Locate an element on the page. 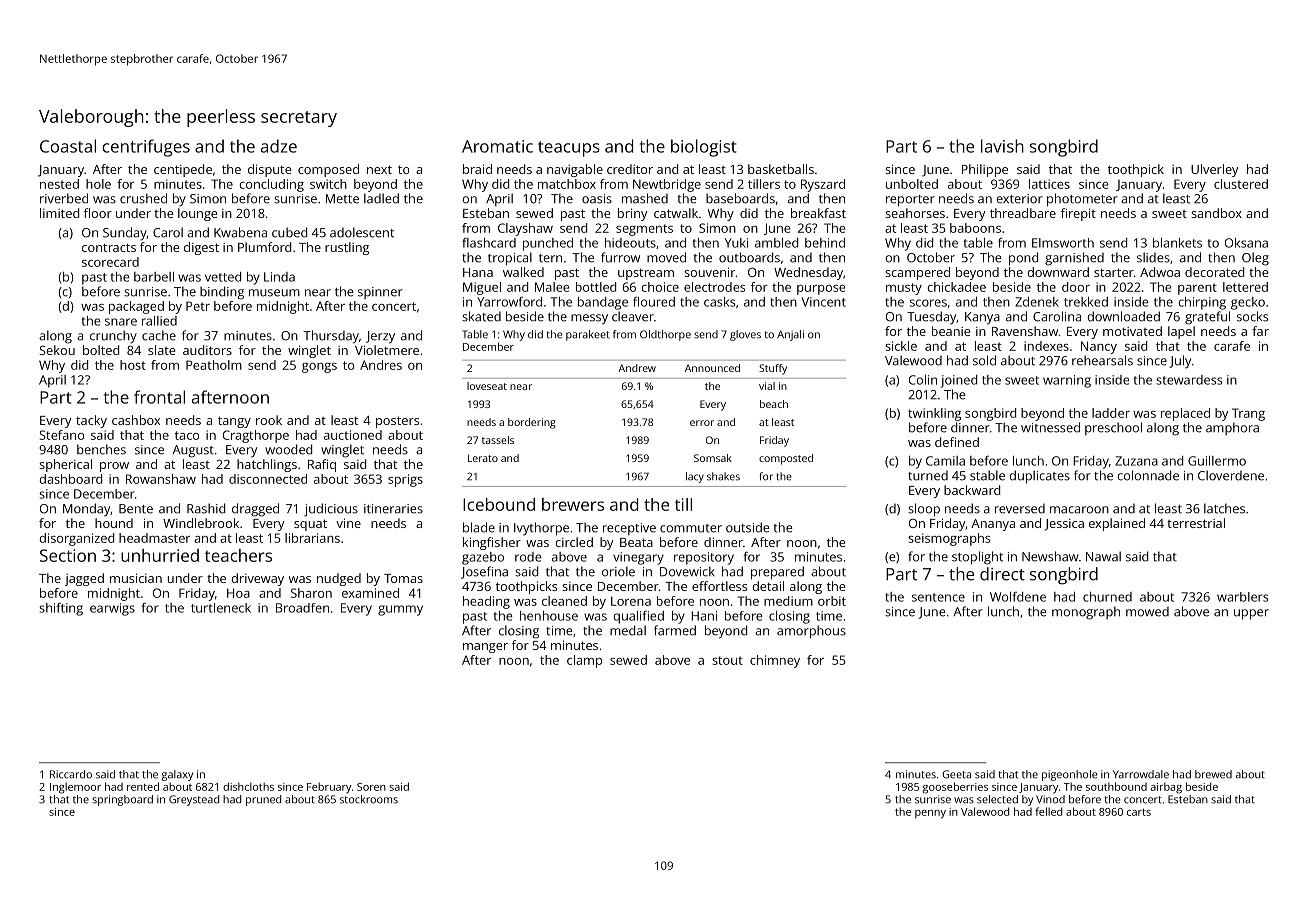  Andrew is located at coordinates (637, 368).
